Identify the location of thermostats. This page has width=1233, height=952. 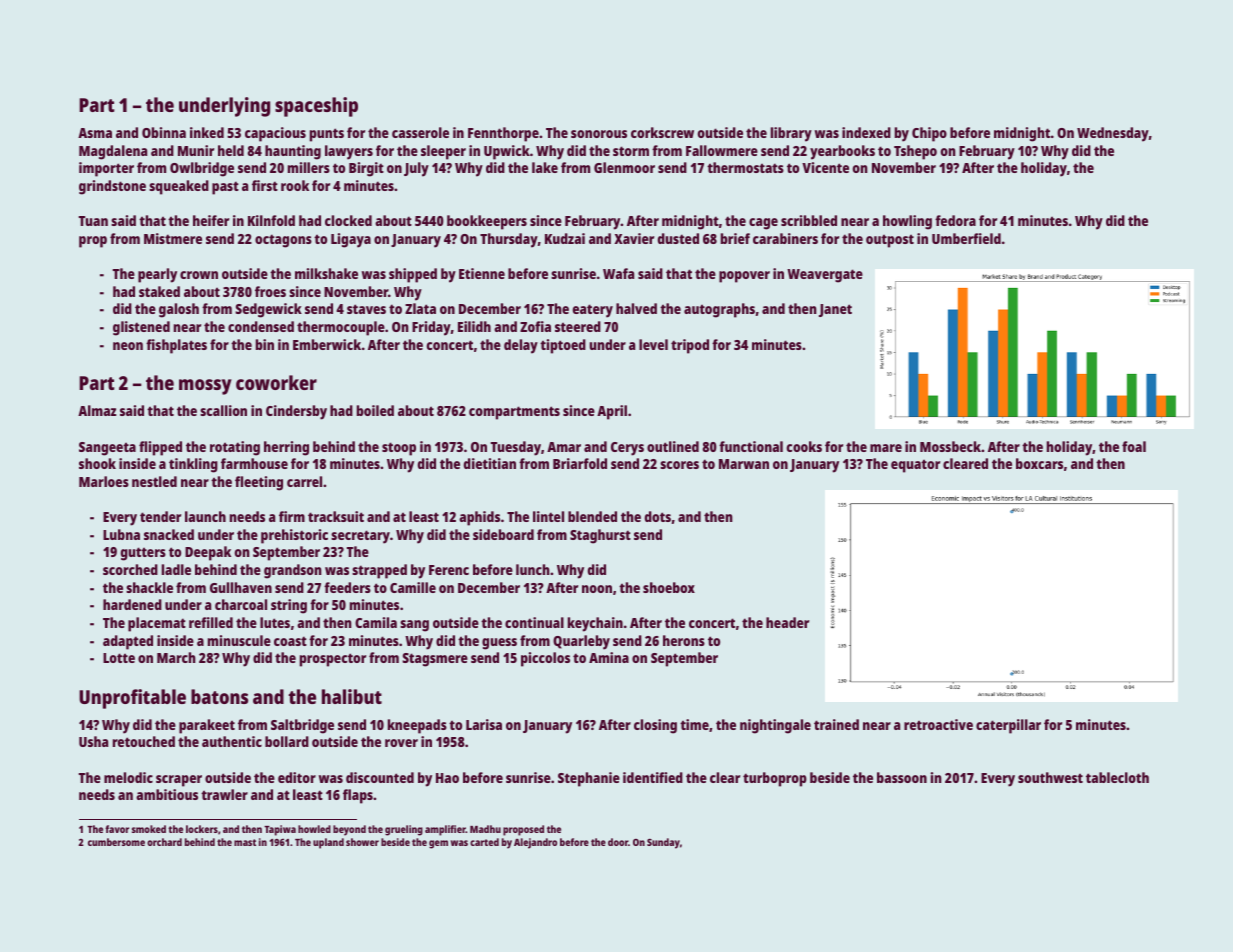
(745, 167).
